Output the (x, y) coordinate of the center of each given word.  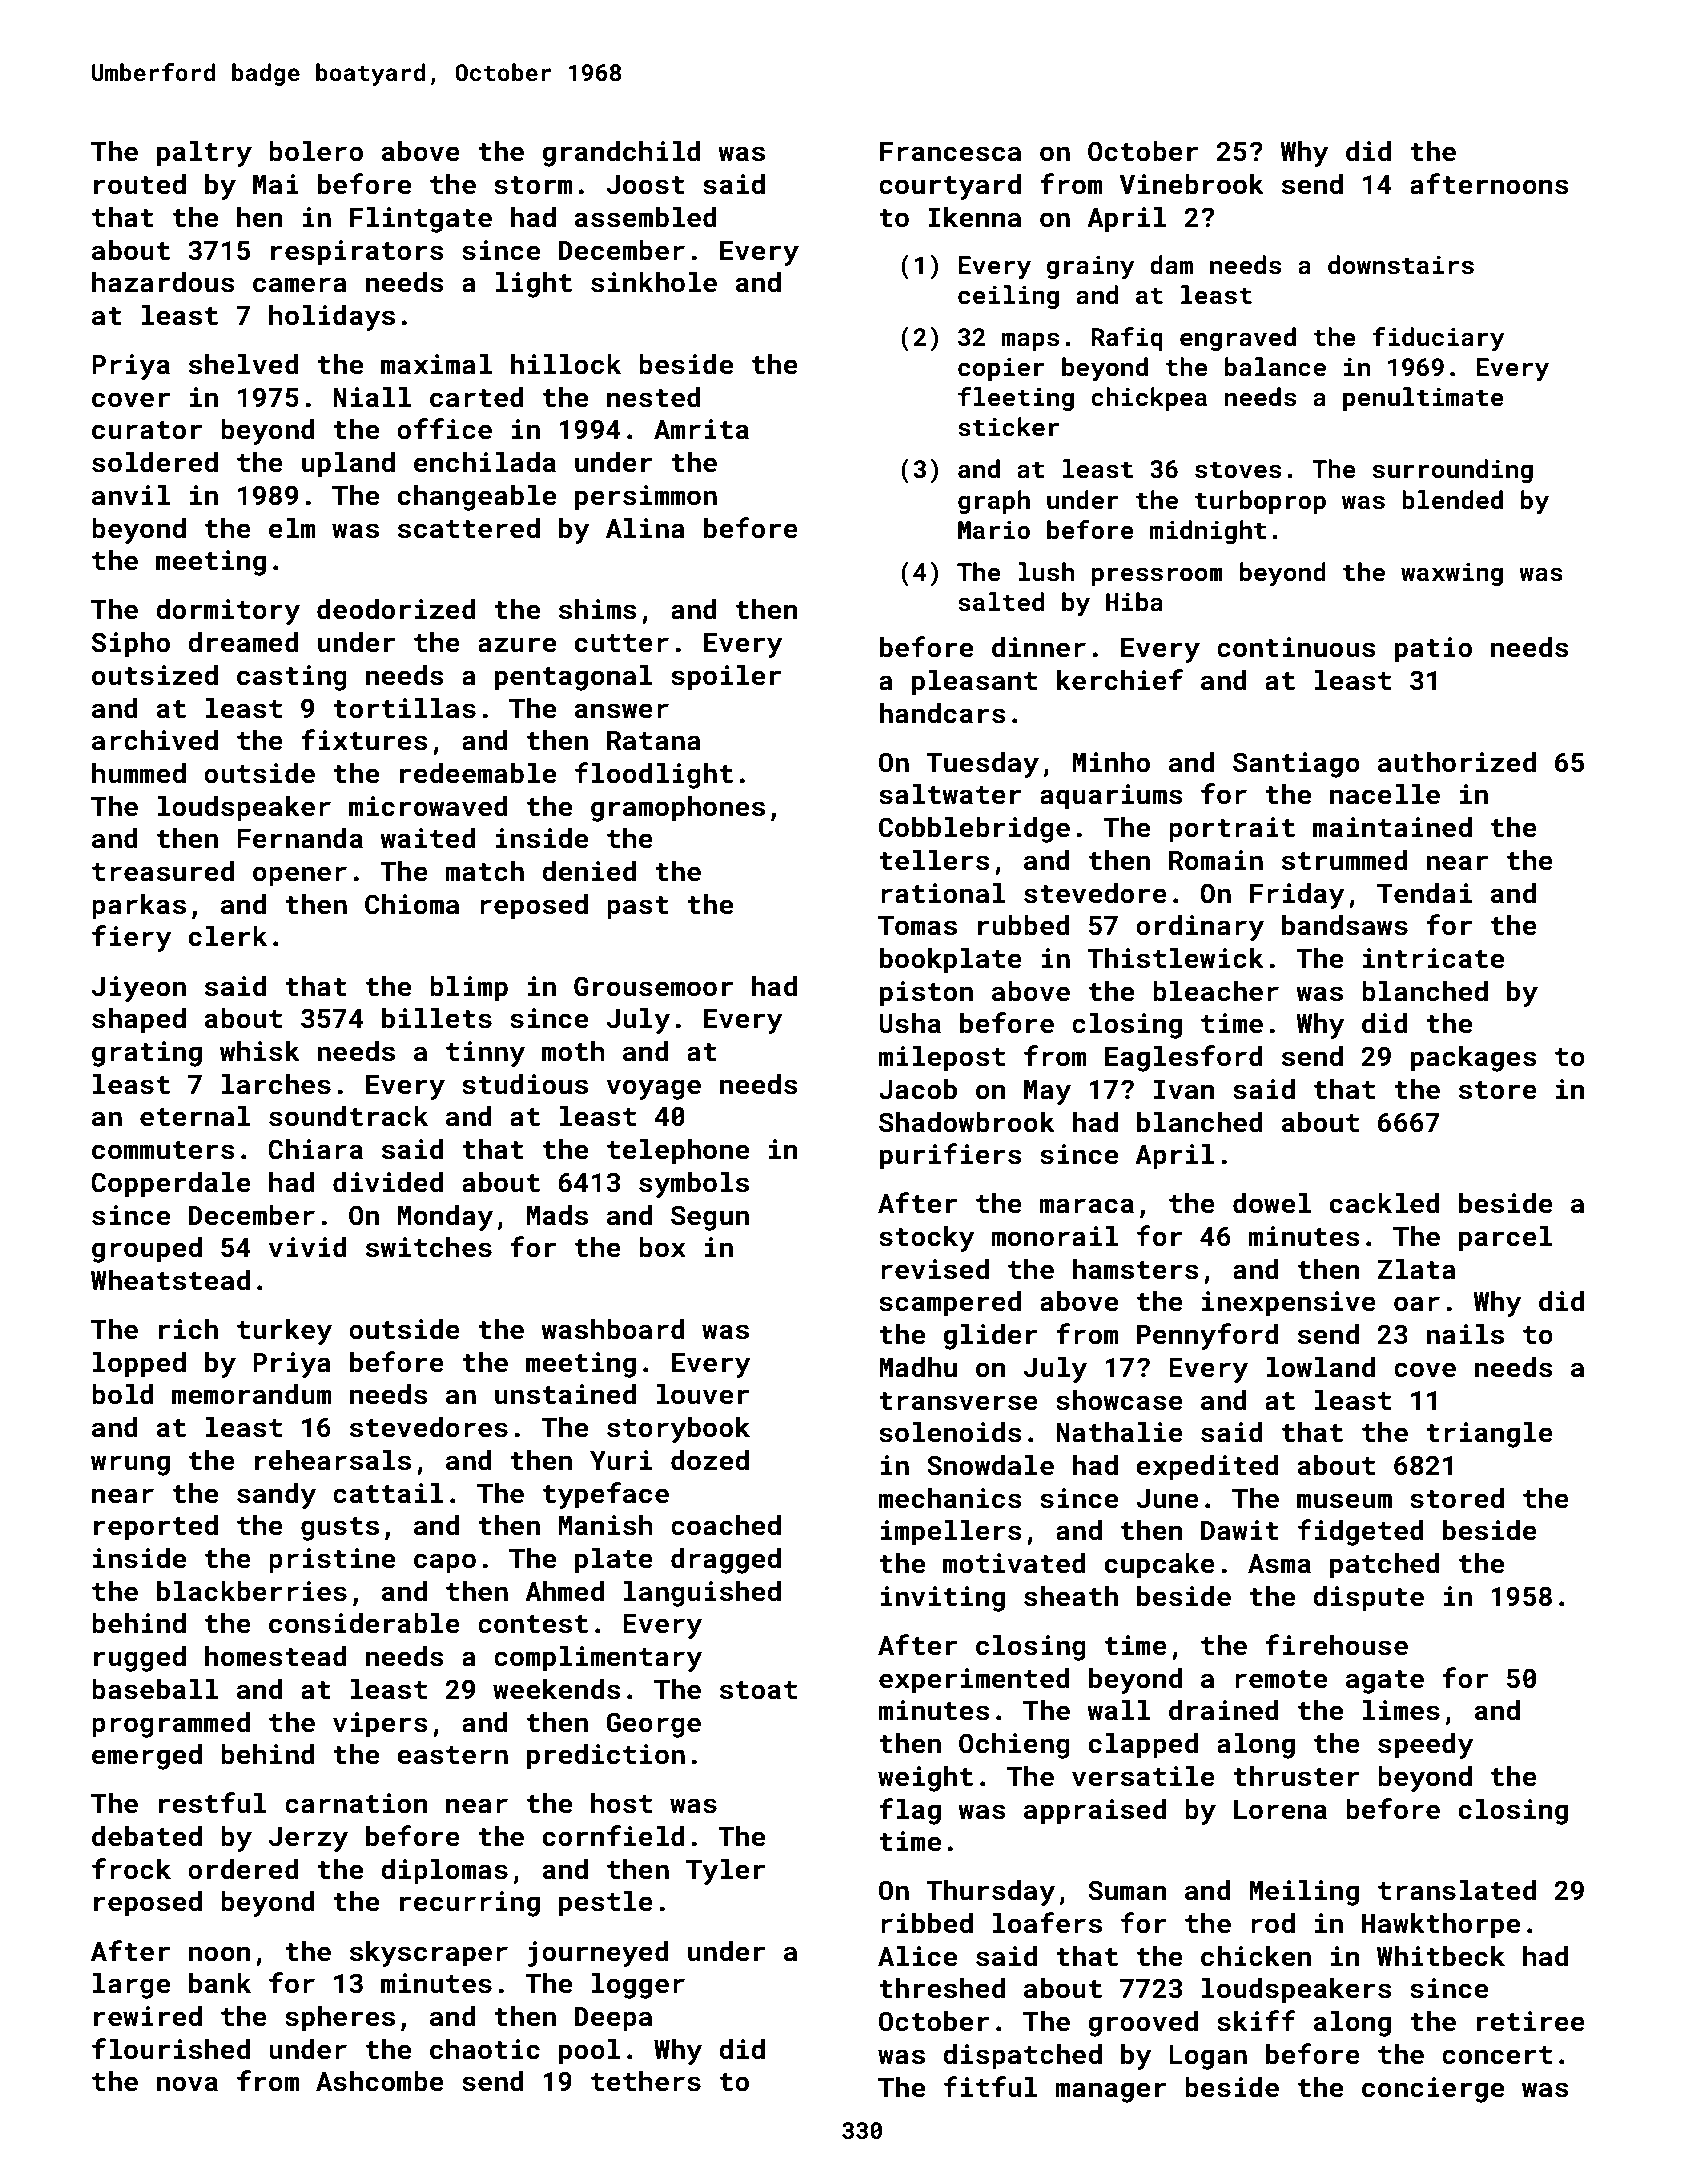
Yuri (621, 1460)
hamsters (1135, 1269)
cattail (388, 1493)
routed (140, 184)
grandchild (621, 154)
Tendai (1424, 893)
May (1047, 1092)
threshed (942, 1988)
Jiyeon (139, 989)
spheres (340, 2019)
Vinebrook (1192, 184)
